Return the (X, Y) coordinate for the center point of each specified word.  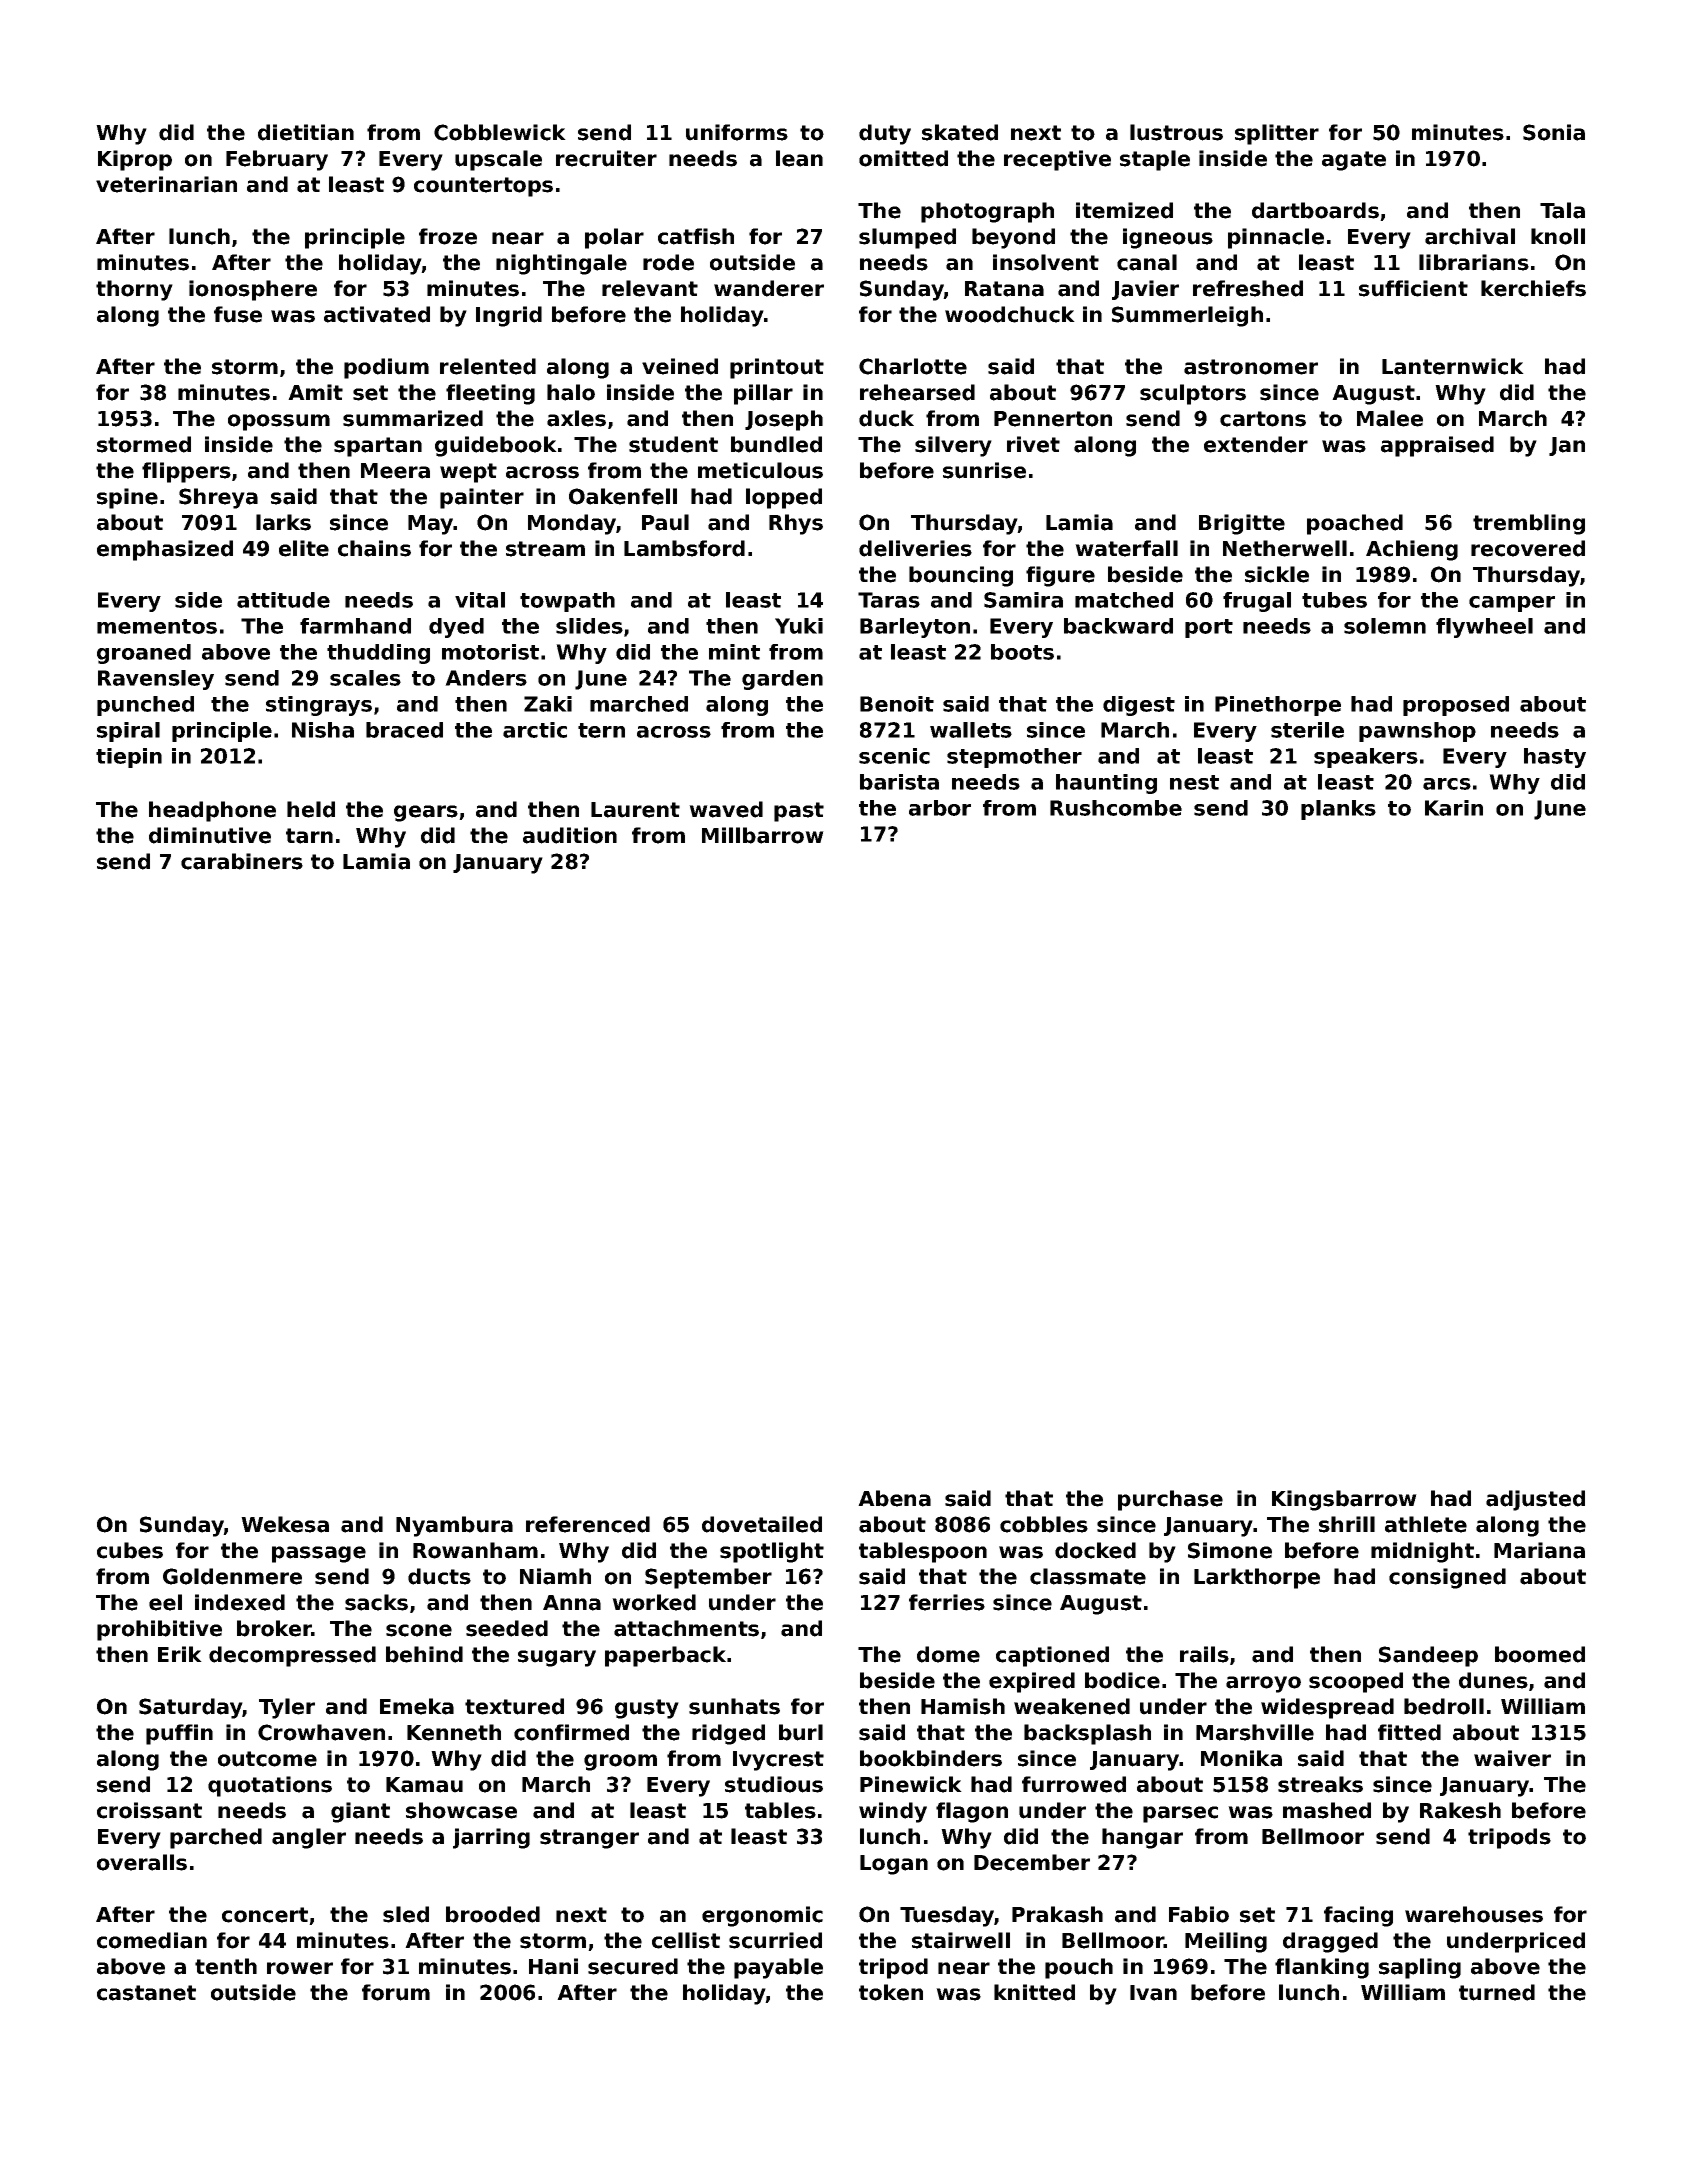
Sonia (1554, 132)
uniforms (737, 132)
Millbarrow (763, 835)
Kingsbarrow (1344, 1500)
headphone (212, 811)
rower (300, 1968)
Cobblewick (500, 132)
